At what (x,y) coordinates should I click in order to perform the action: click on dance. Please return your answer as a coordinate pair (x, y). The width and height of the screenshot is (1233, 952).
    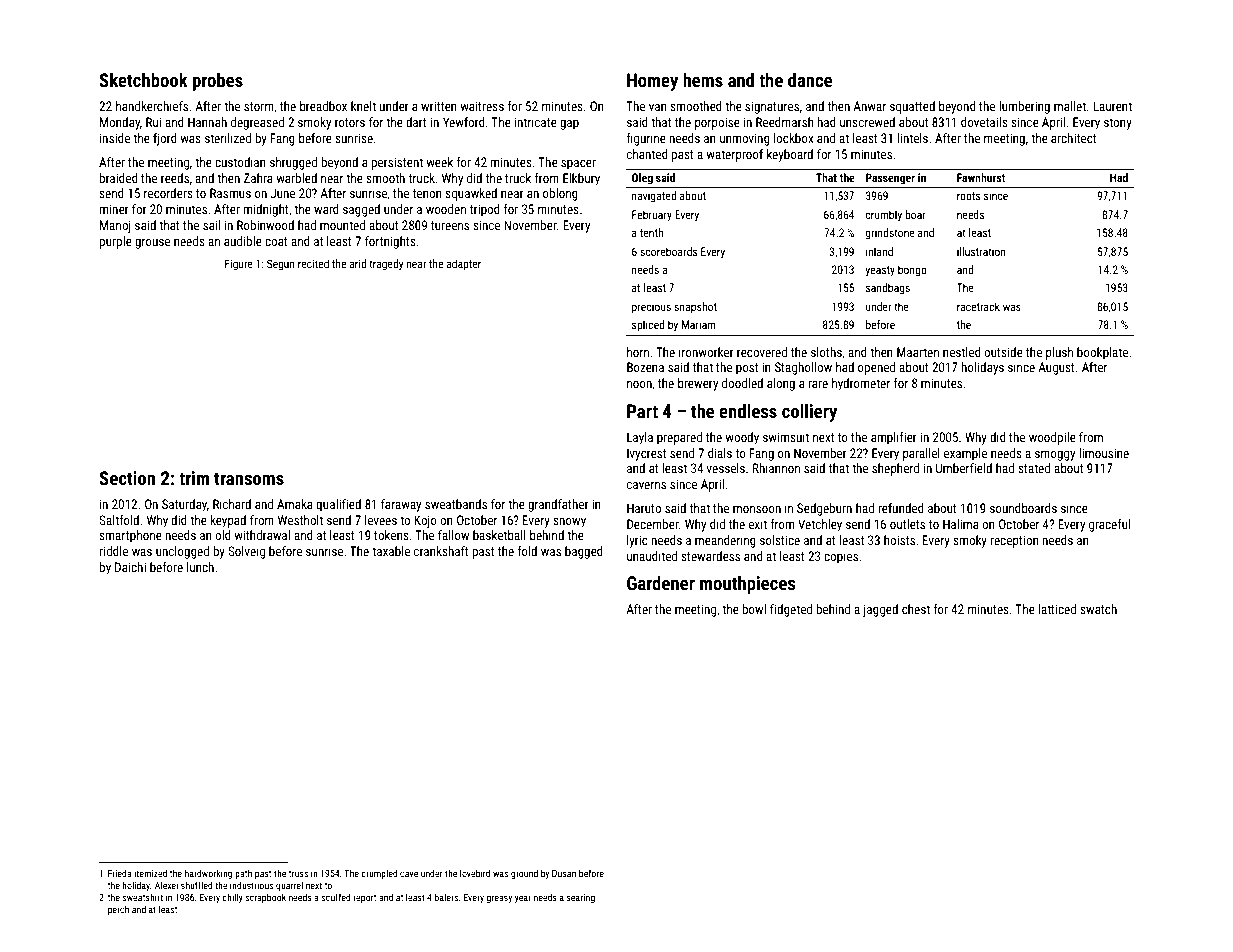
    Looking at the image, I should click on (810, 80).
